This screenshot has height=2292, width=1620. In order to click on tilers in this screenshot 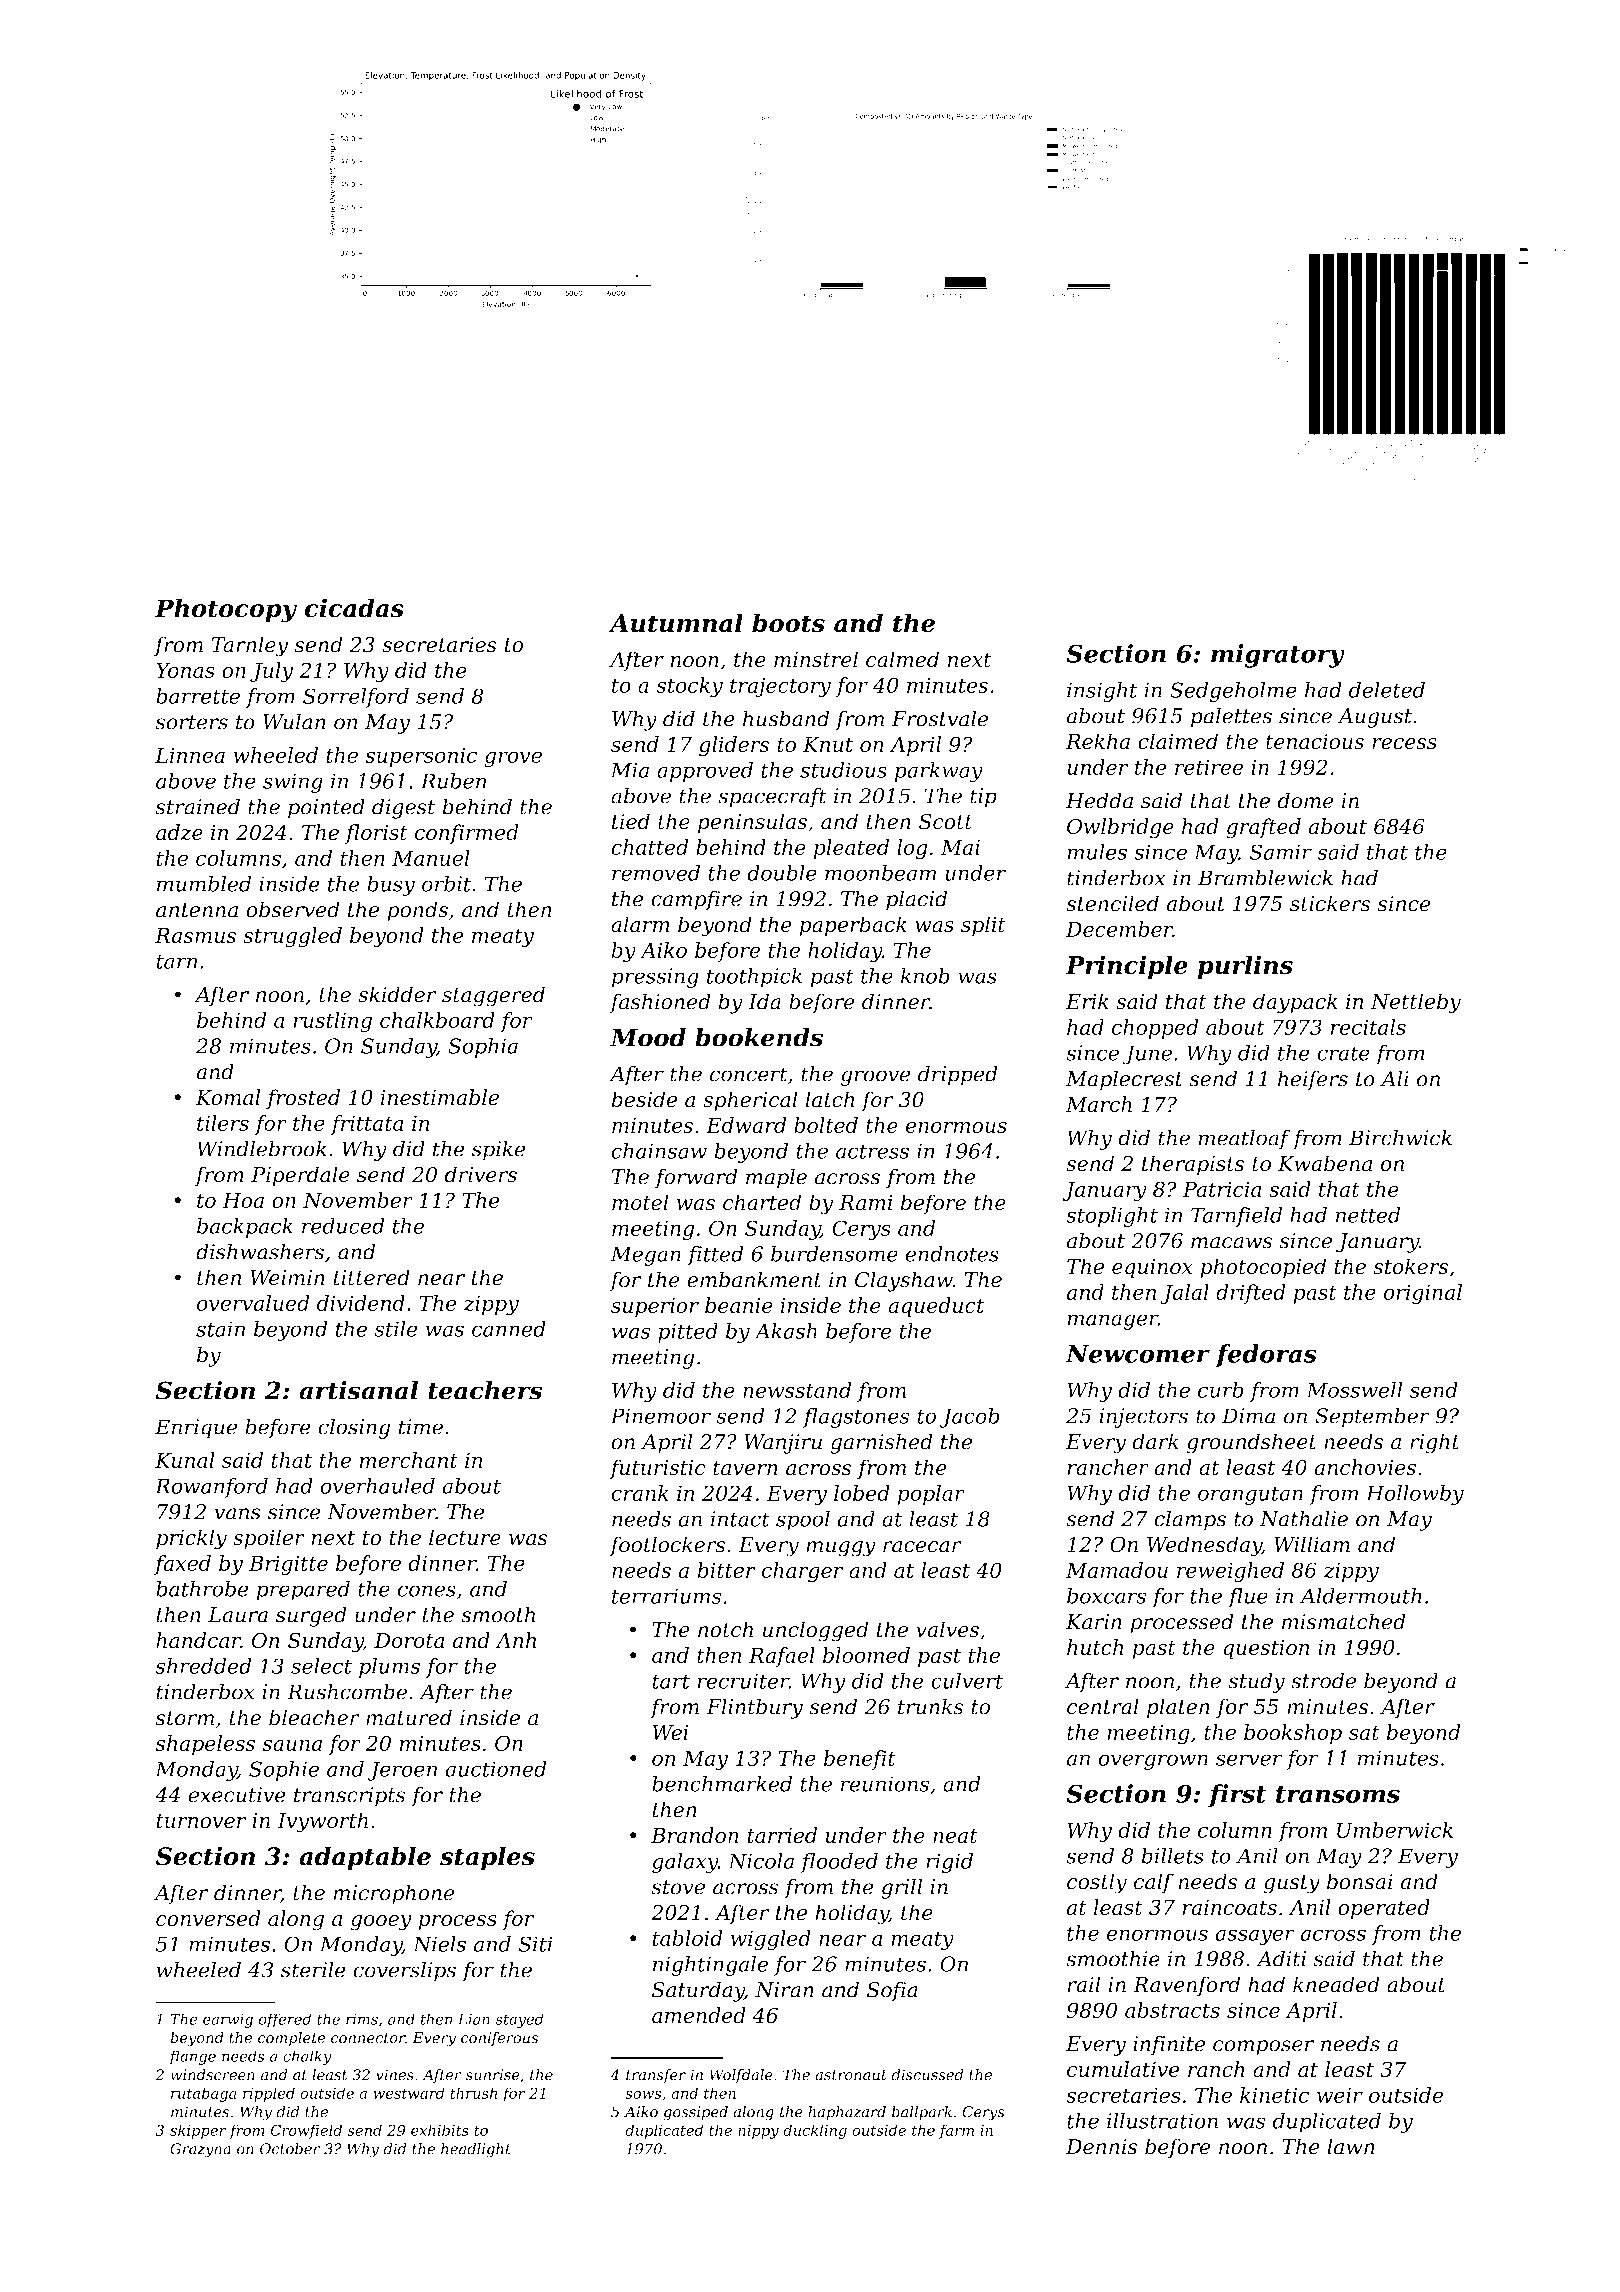, I will do `click(223, 1123)`.
